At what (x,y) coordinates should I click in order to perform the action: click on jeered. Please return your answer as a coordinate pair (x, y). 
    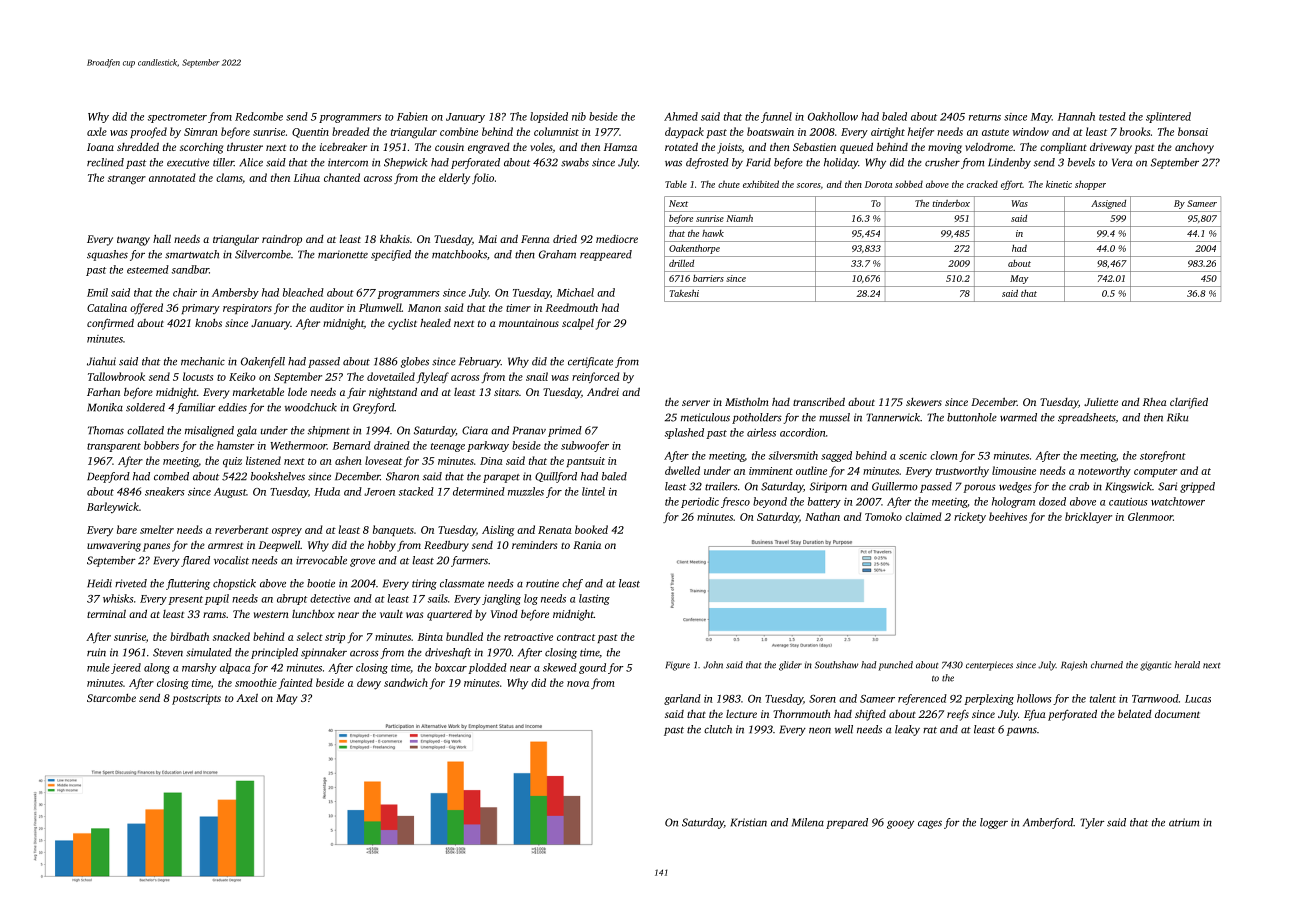
    Looking at the image, I should click on (126, 668).
